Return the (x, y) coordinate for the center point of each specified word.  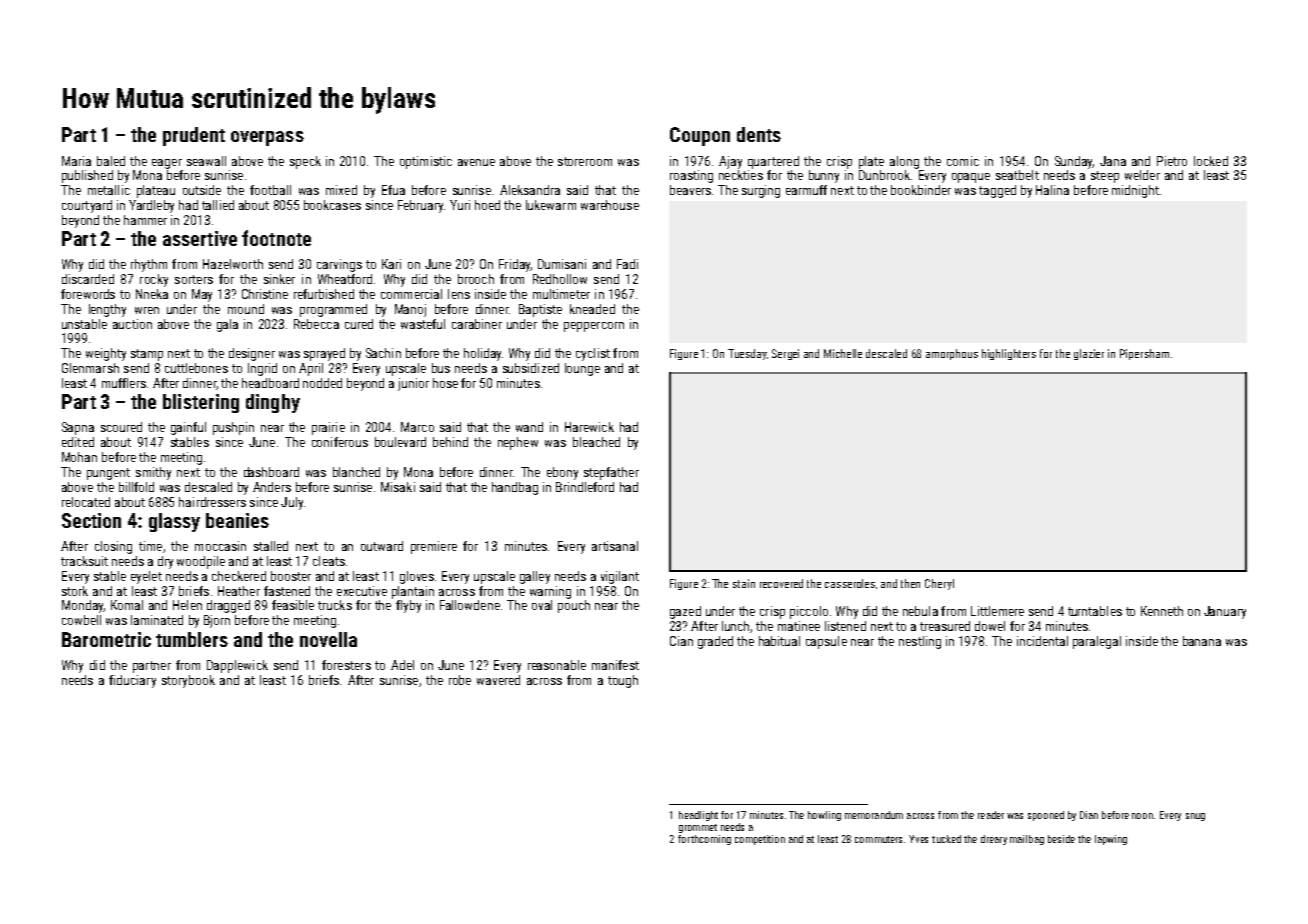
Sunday (1074, 162)
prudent (194, 136)
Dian (1089, 815)
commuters (878, 839)
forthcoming (704, 840)
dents (759, 134)
